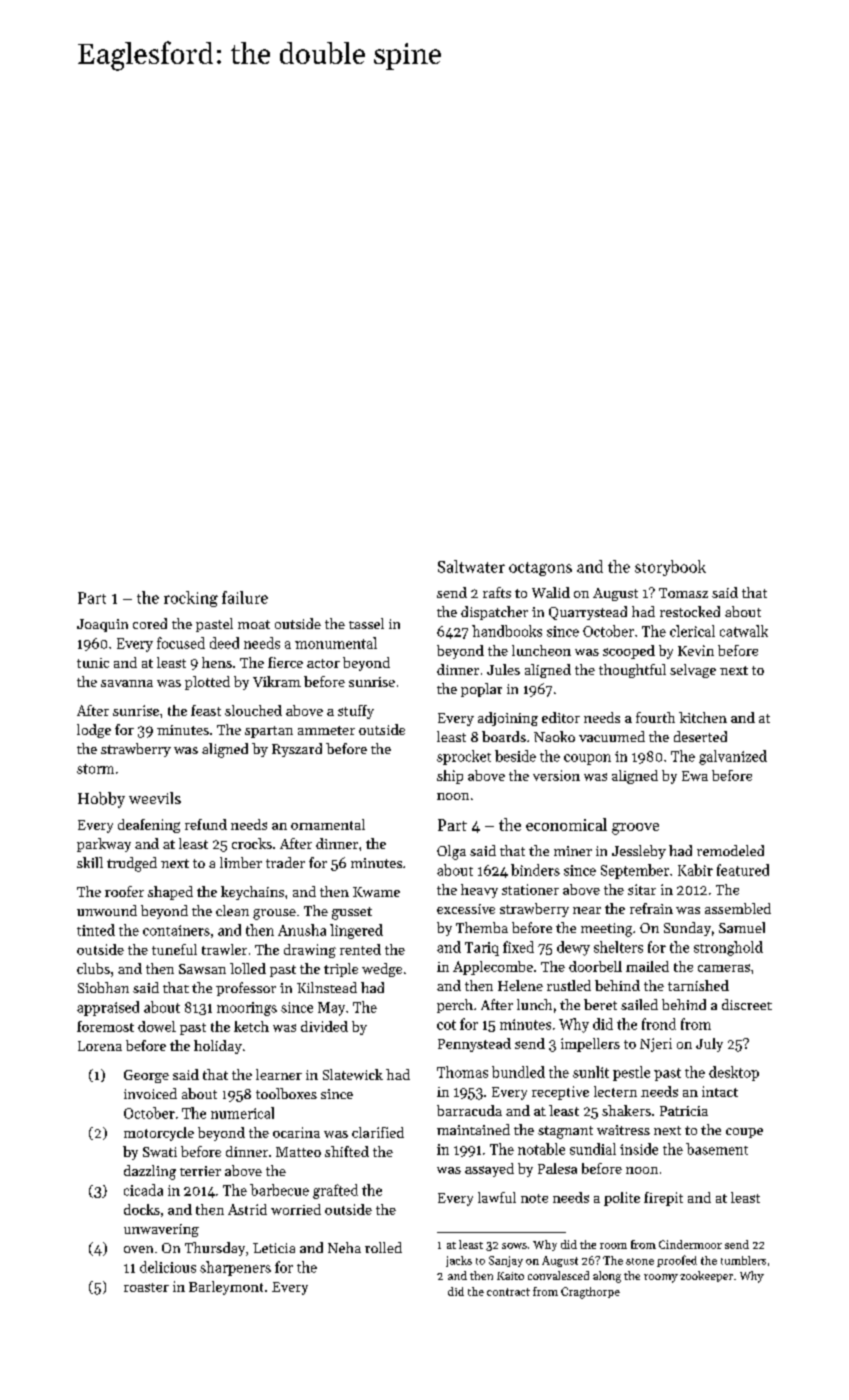 This page has height=1400, width=849. I want to click on octagons, so click(540, 569).
